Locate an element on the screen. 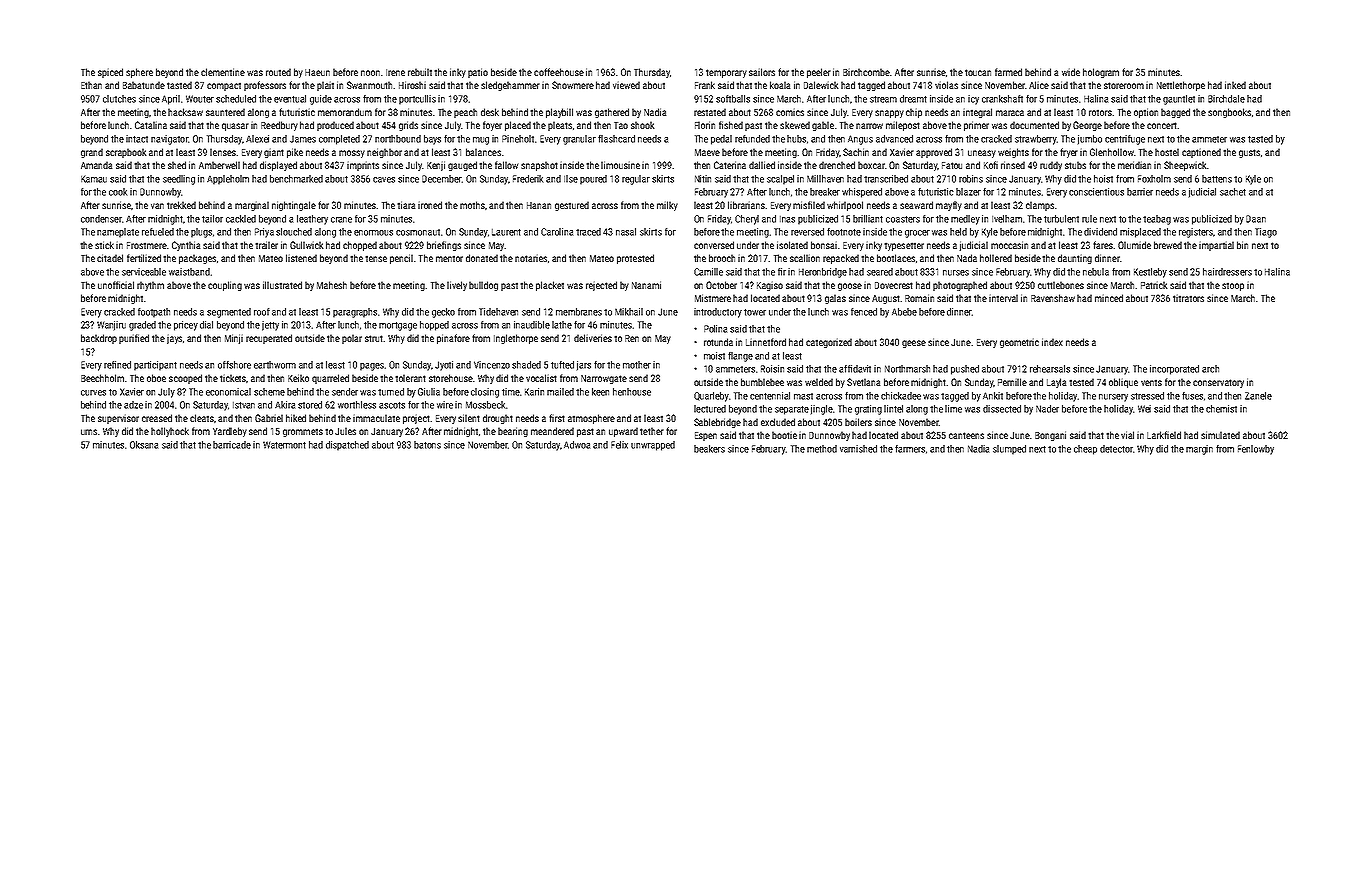 Image resolution: width=1372 pixels, height=887 pixels. eventual is located at coordinates (290, 99).
